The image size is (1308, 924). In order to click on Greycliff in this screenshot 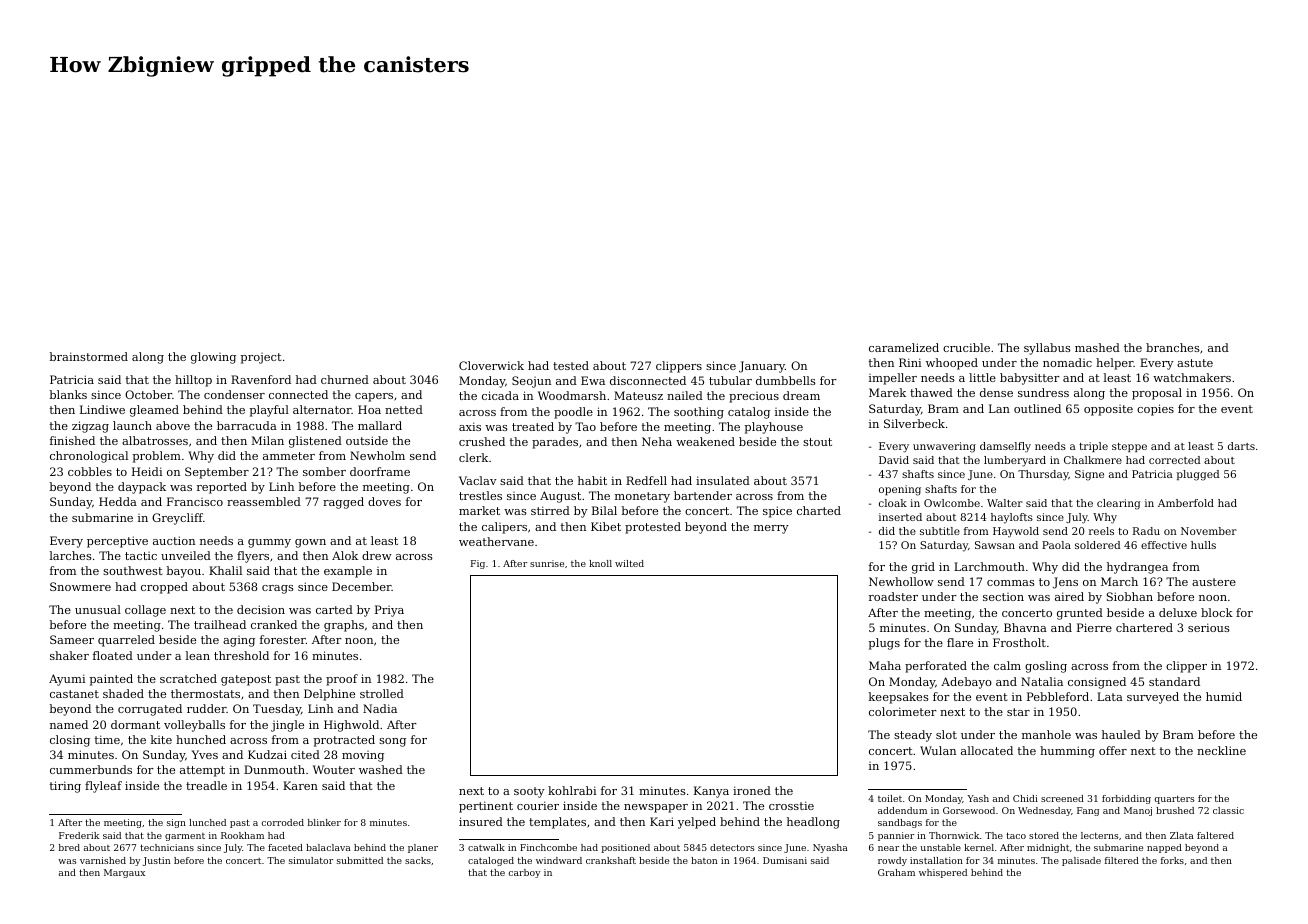, I will do `click(177, 519)`.
